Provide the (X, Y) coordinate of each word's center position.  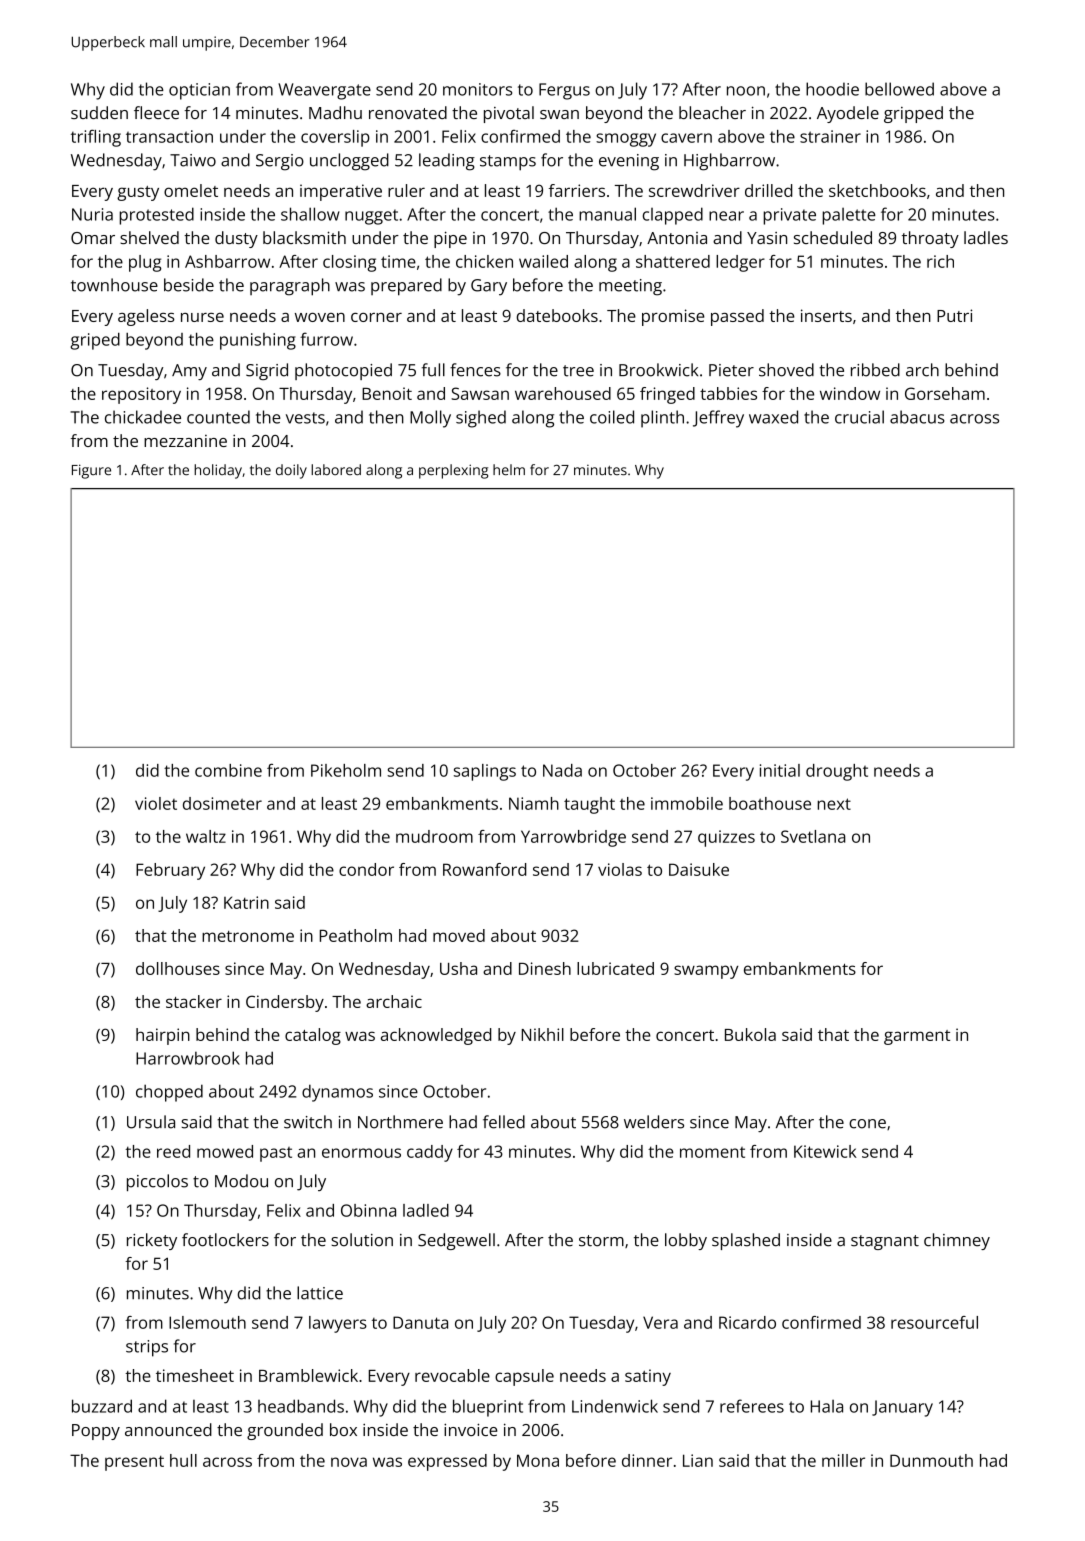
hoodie (832, 89)
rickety (152, 1241)
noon (746, 91)
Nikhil (543, 1034)
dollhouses (178, 968)
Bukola (750, 1034)
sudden (99, 112)
